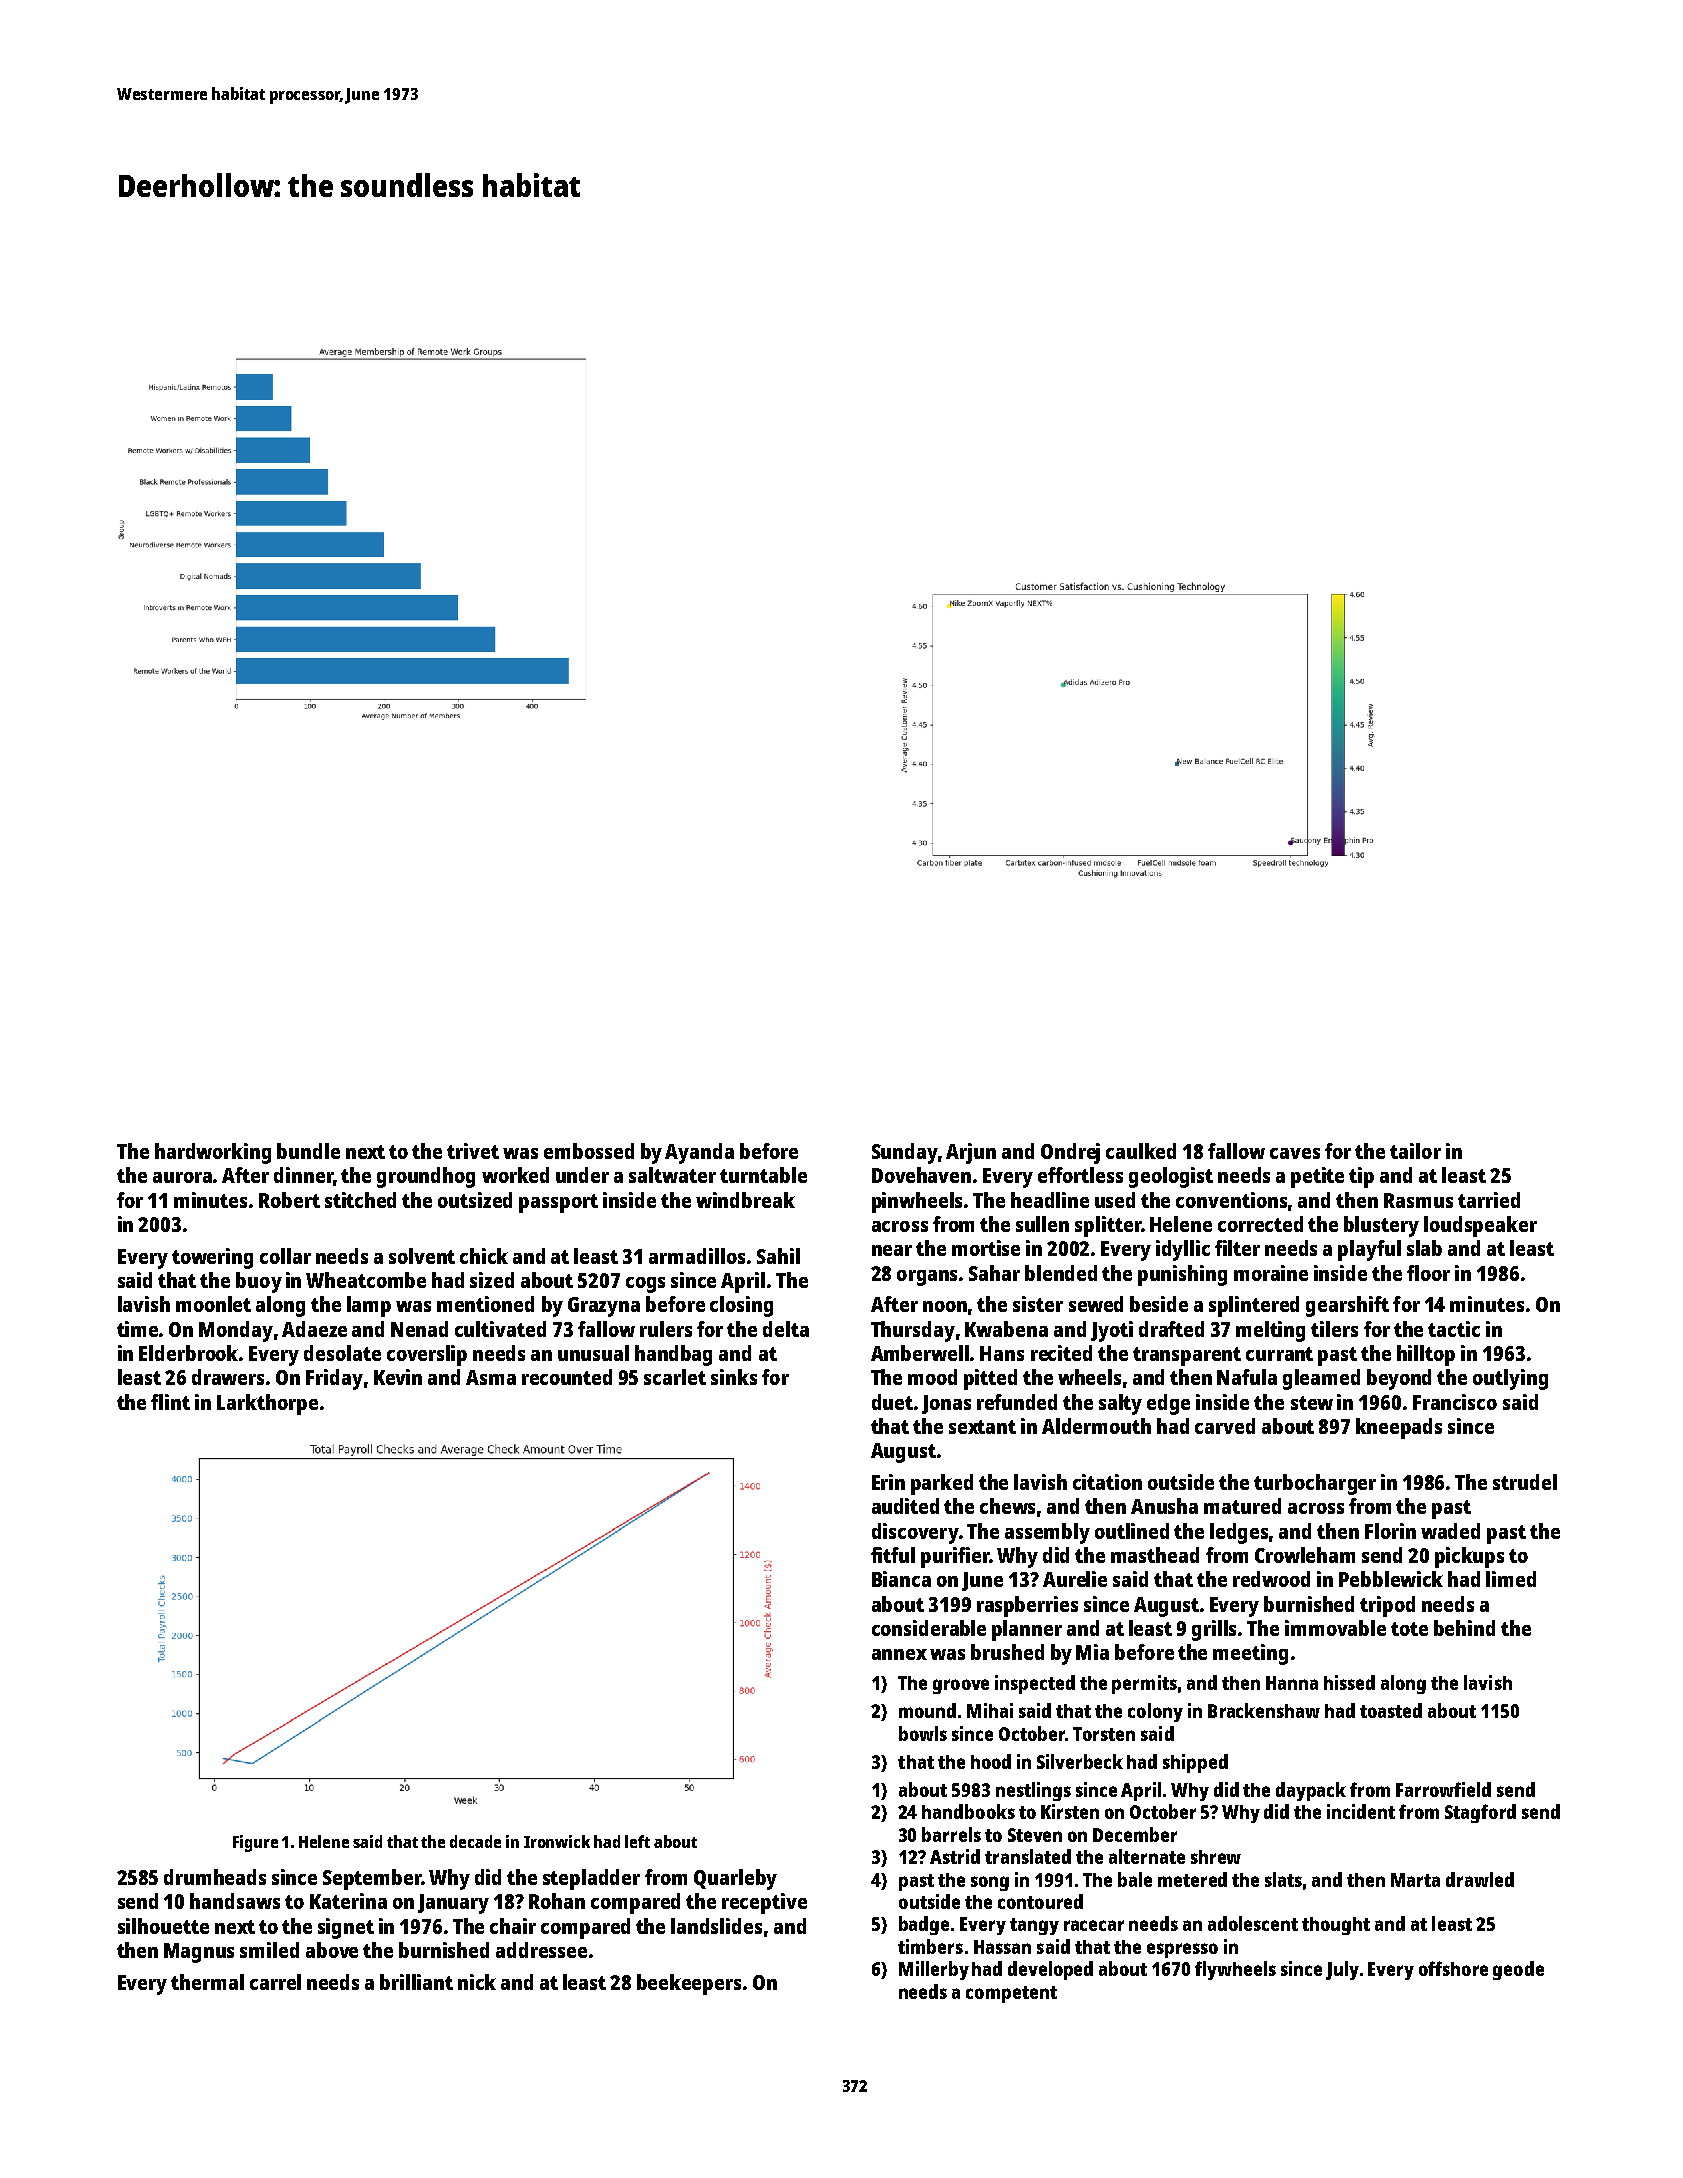  I want to click on geode, so click(1518, 1970).
